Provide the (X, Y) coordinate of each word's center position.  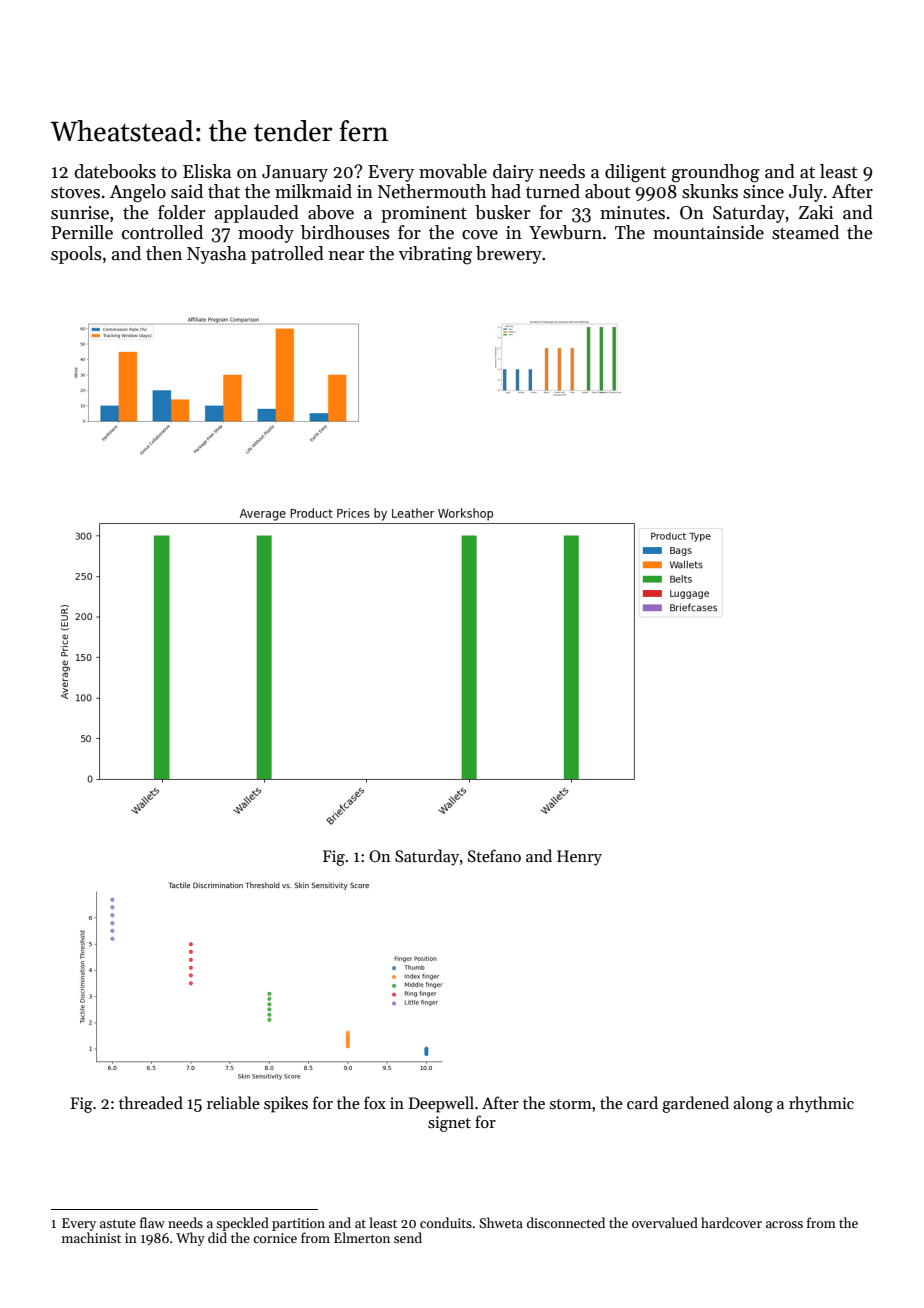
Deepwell (441, 1104)
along (753, 1104)
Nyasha (216, 255)
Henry (579, 858)
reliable (233, 1102)
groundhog (716, 173)
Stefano (494, 855)
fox (375, 1102)
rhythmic (821, 1104)
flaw (152, 1222)
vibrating (435, 255)
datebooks (115, 171)
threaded (151, 1102)
